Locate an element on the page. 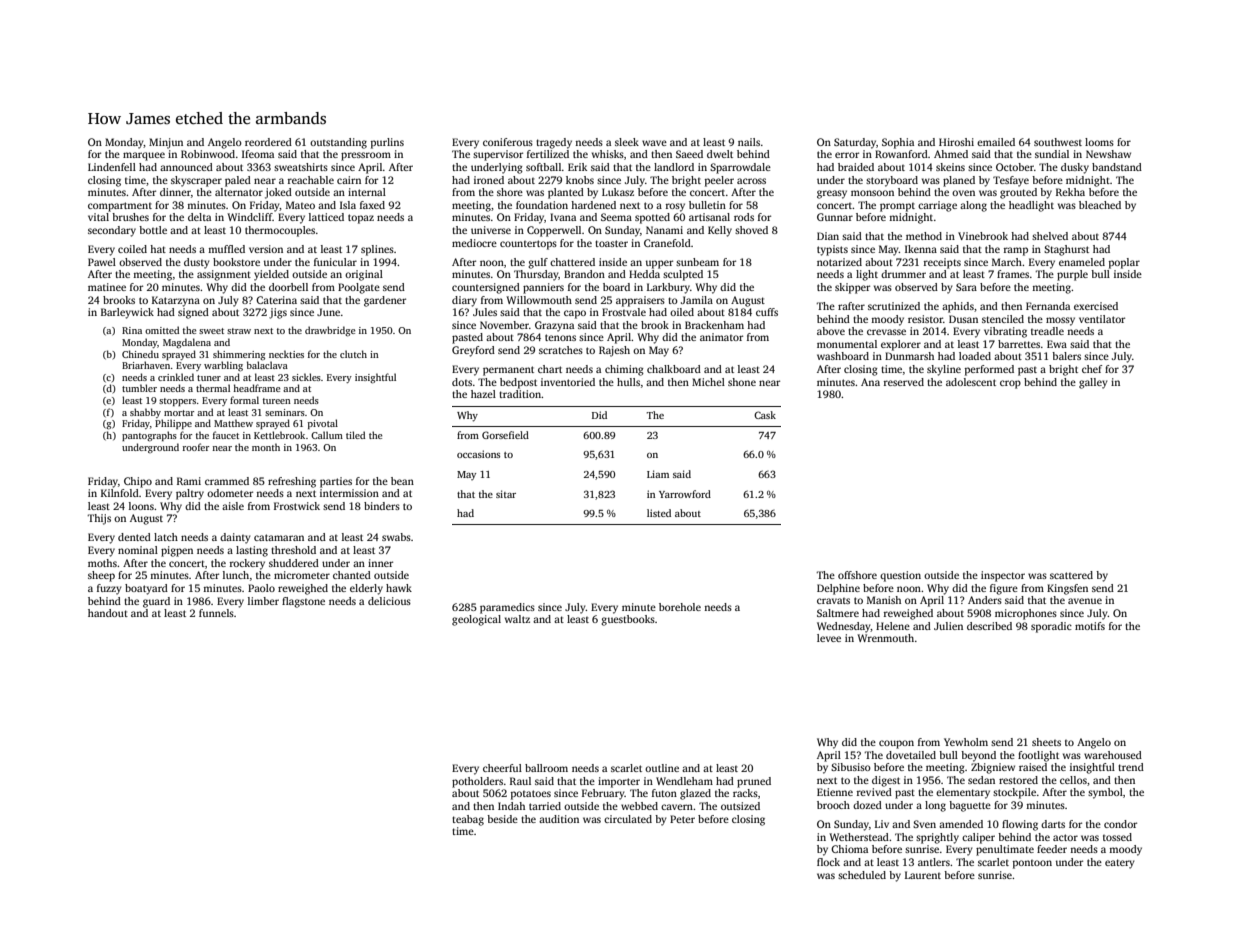 The height and width of the image is (952, 1233). pressroom is located at coordinates (366, 156).
